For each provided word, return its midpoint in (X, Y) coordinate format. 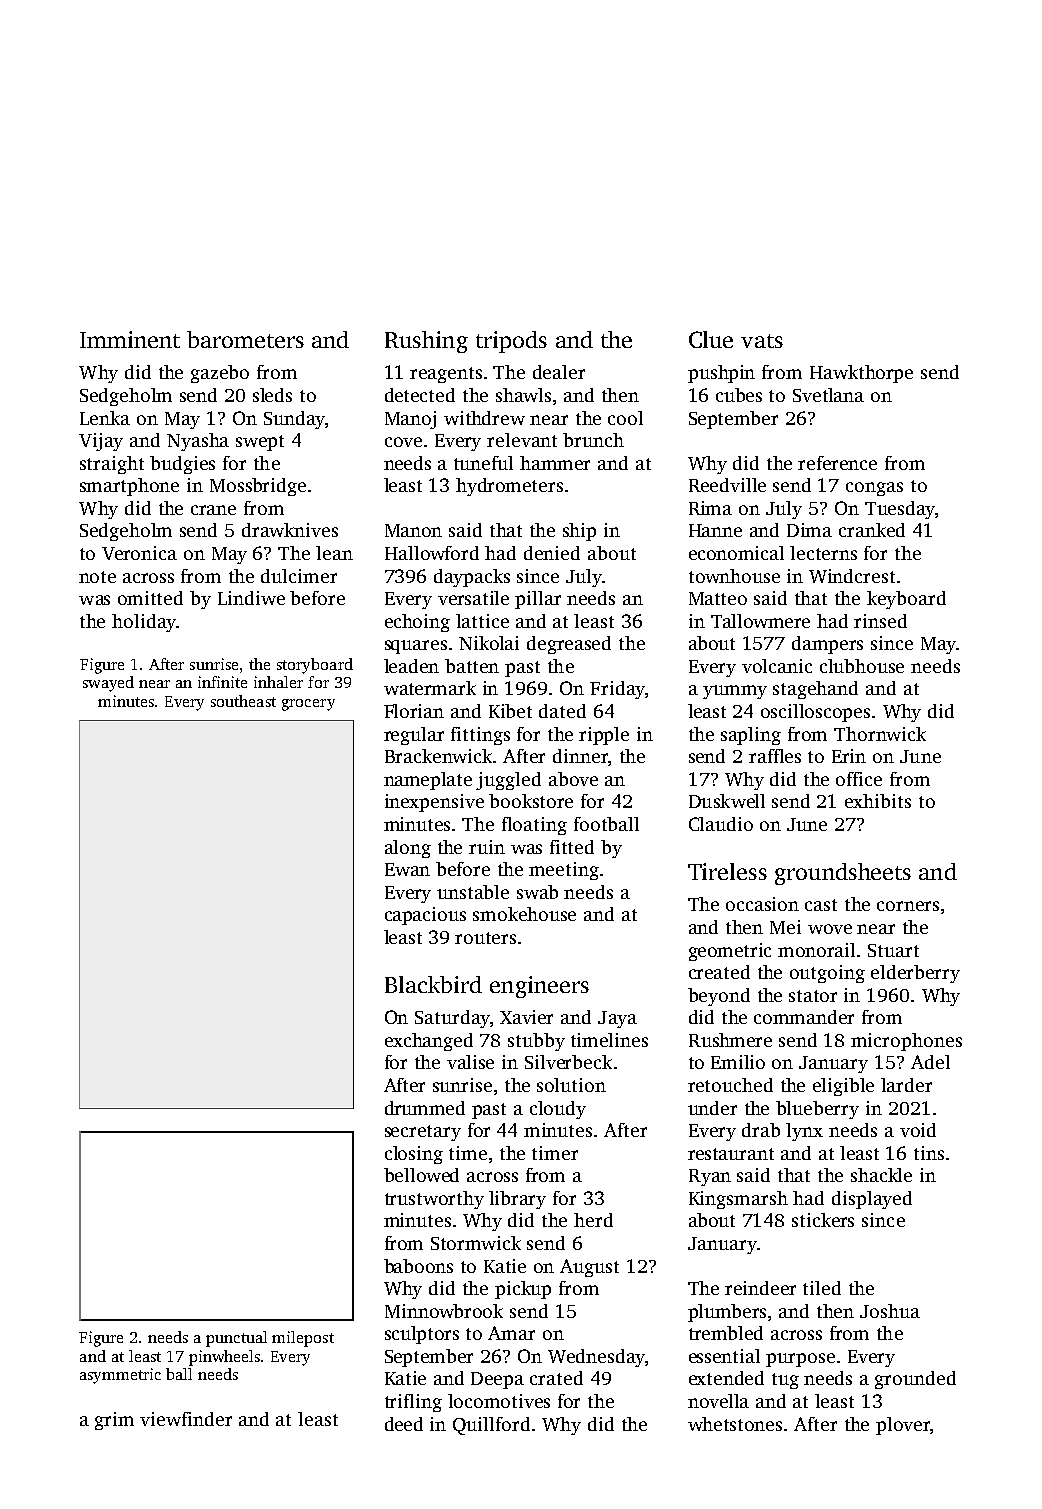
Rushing (426, 342)
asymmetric (120, 1376)
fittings (480, 736)
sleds (272, 395)
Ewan (407, 869)
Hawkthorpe (861, 374)
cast (821, 905)
